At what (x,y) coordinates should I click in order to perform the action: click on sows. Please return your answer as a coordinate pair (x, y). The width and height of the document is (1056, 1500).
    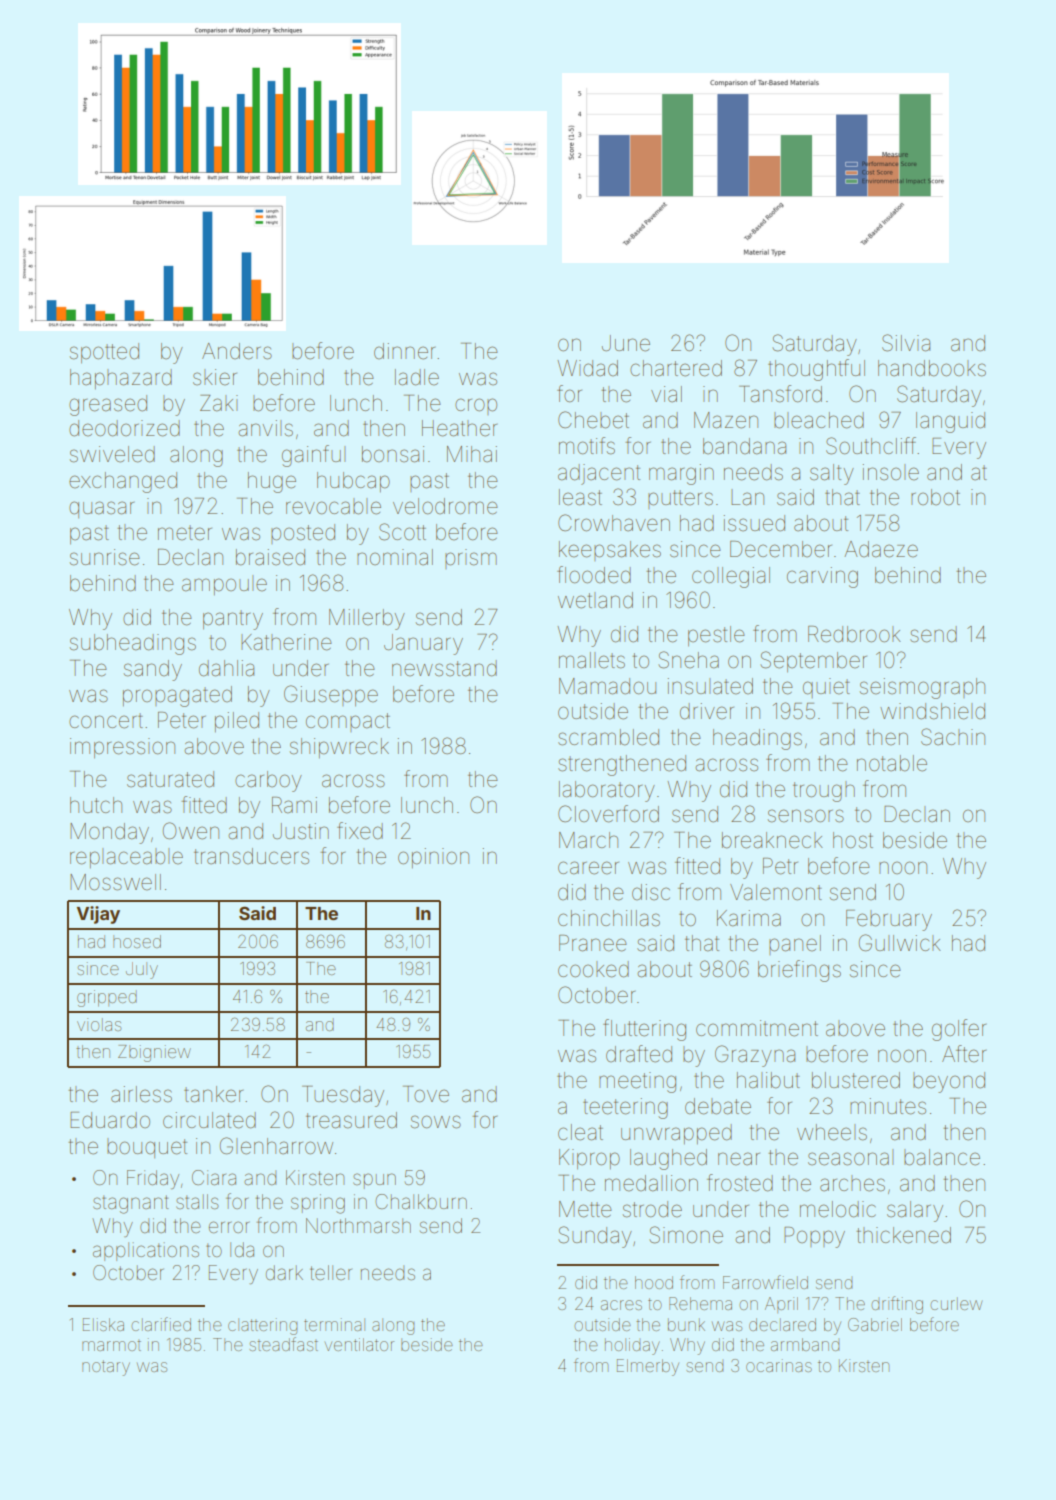
    Looking at the image, I should click on (436, 1122).
